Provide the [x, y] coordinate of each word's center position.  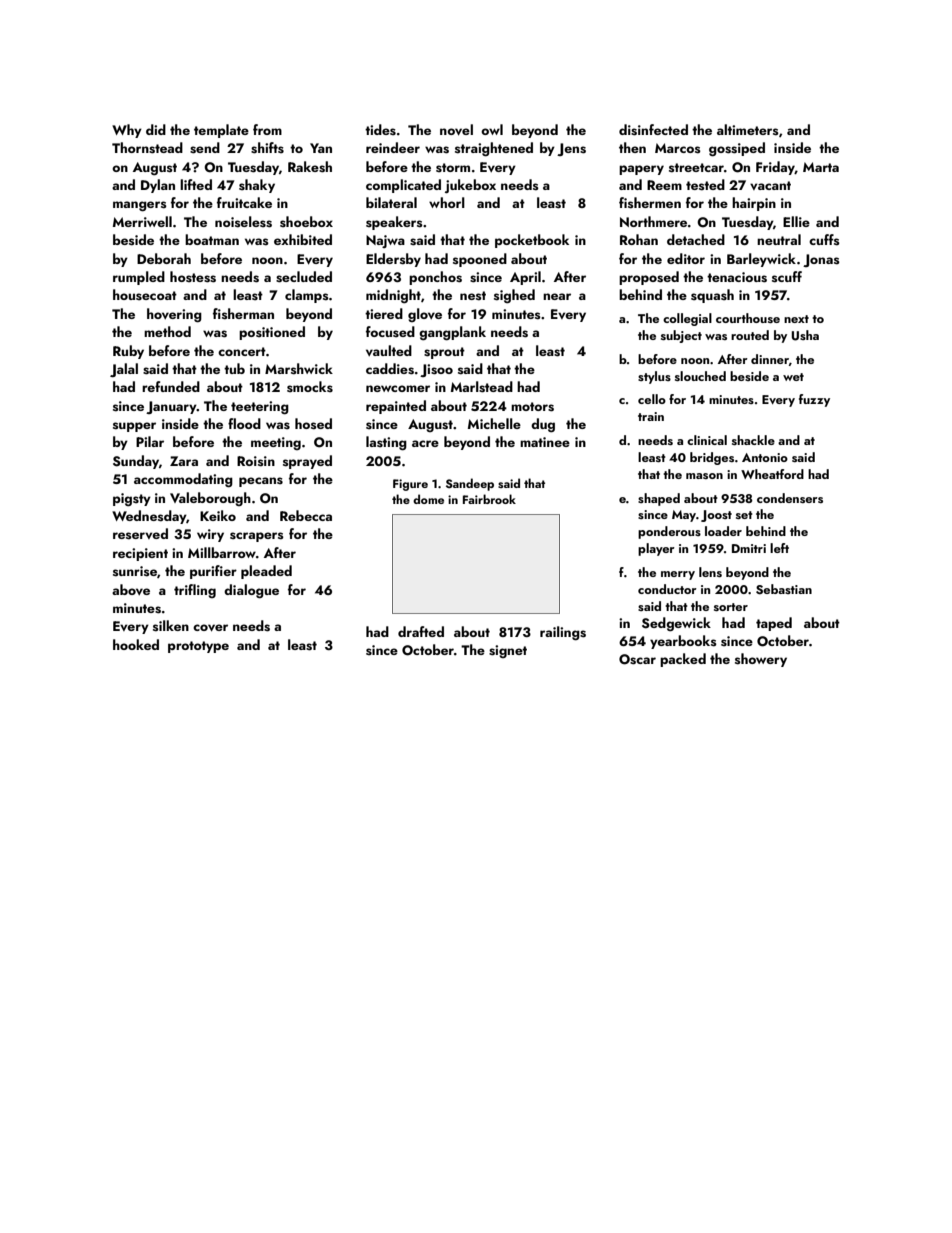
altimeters [748, 130]
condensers [790, 498]
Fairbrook [489, 499]
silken [171, 626]
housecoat [145, 295]
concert [242, 351]
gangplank [452, 333]
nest [473, 296]
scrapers [257, 537]
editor [686, 258]
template [221, 131]
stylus [654, 377]
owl [492, 129]
